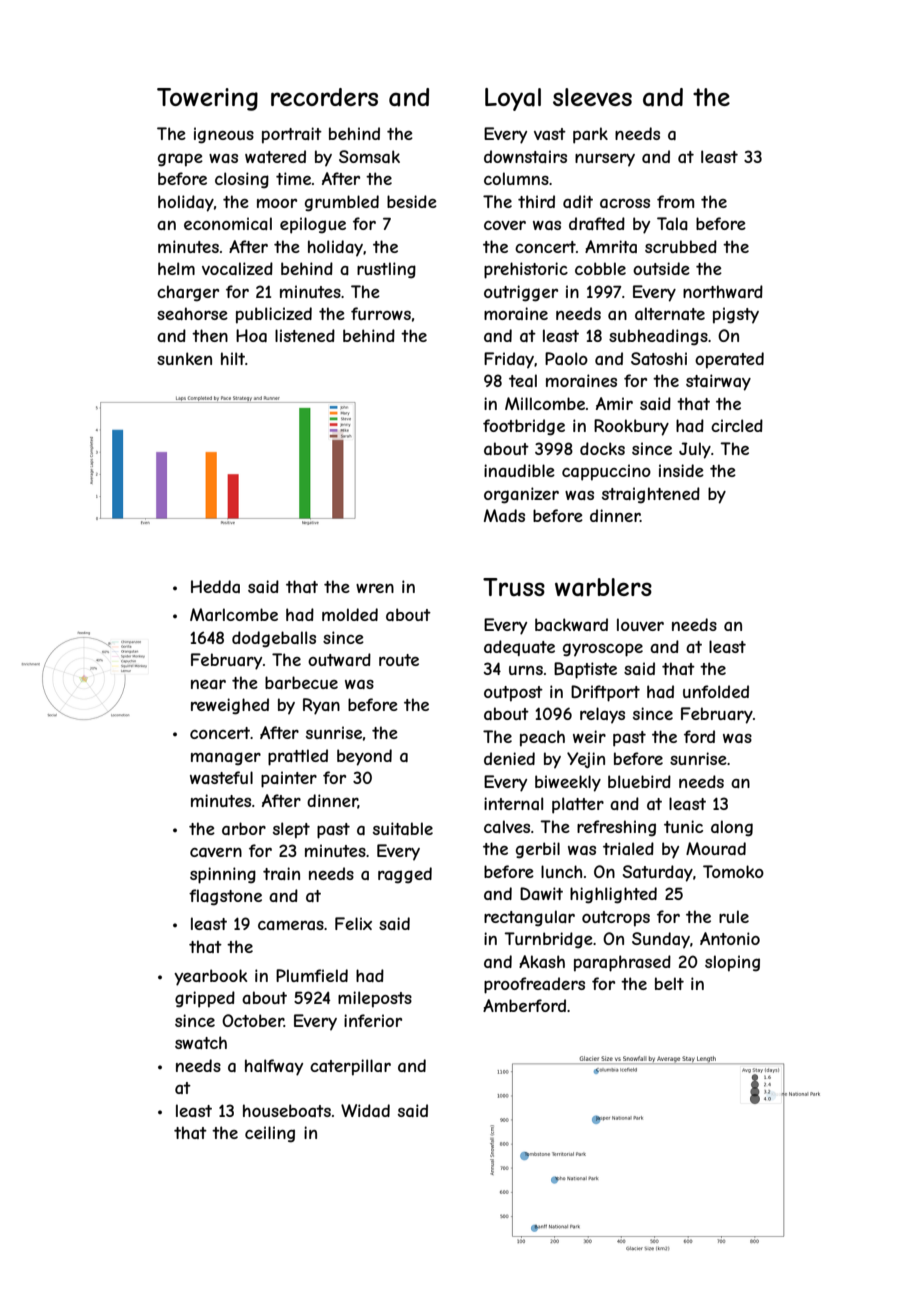 The width and height of the screenshot is (924, 1311). I want to click on pigsty, so click(736, 315).
